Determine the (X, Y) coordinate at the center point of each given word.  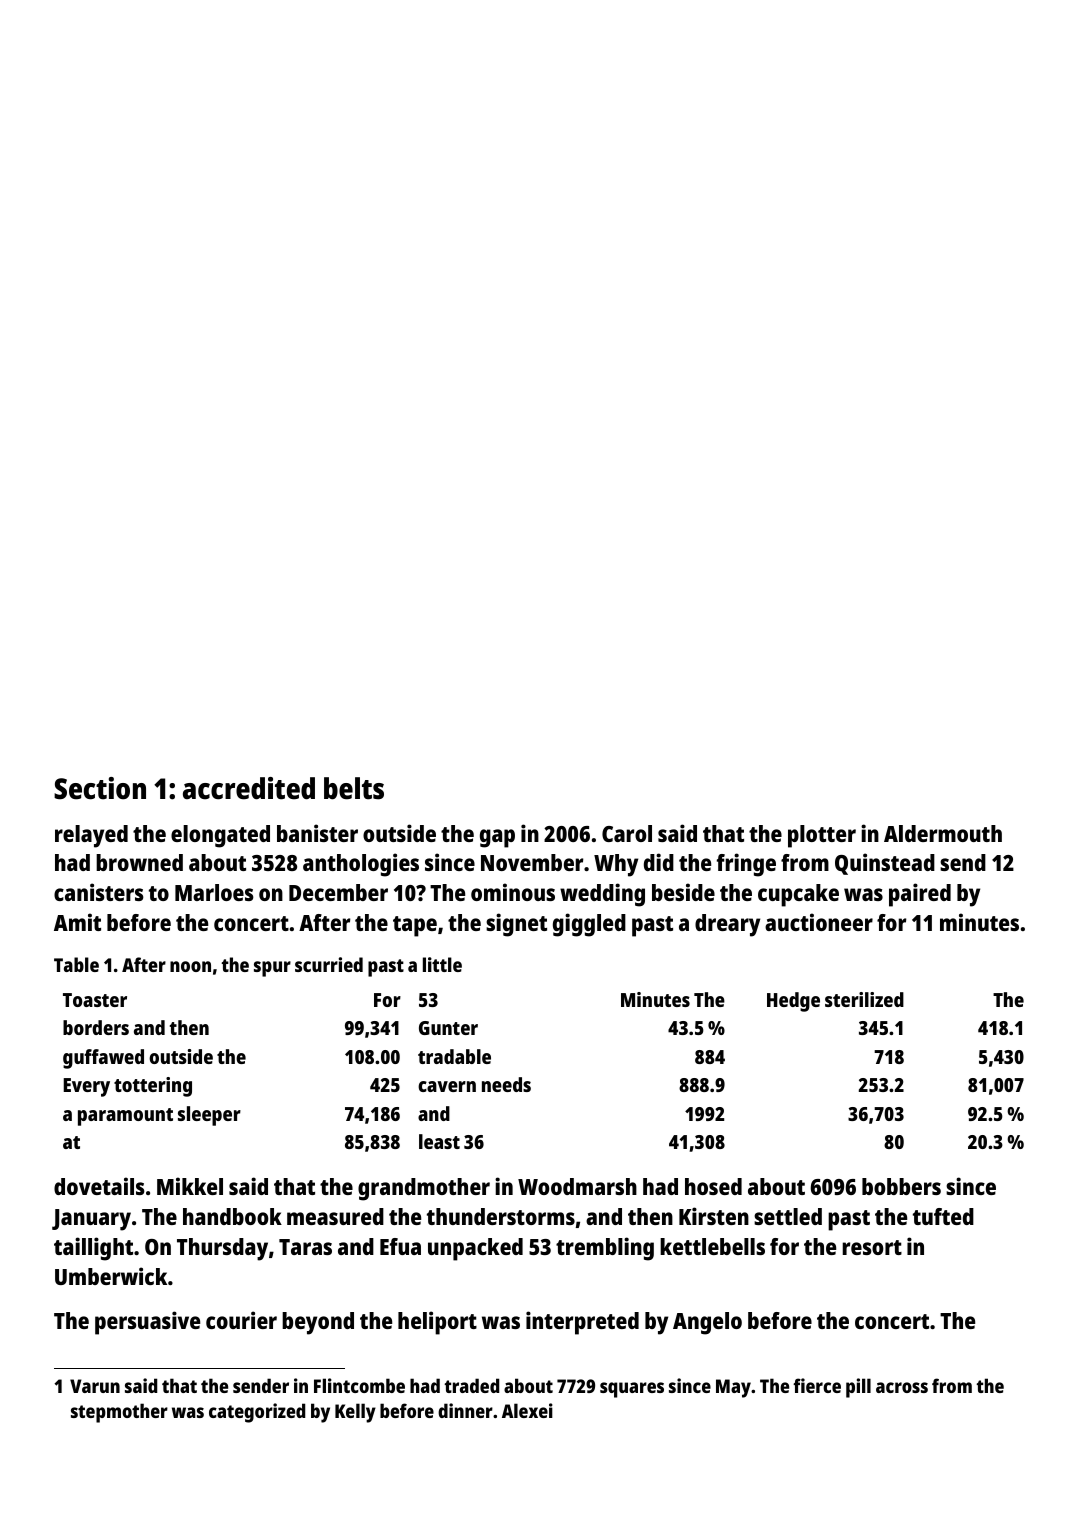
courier (241, 1320)
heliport (437, 1323)
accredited (249, 788)
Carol (627, 833)
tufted (943, 1216)
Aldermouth (943, 833)
